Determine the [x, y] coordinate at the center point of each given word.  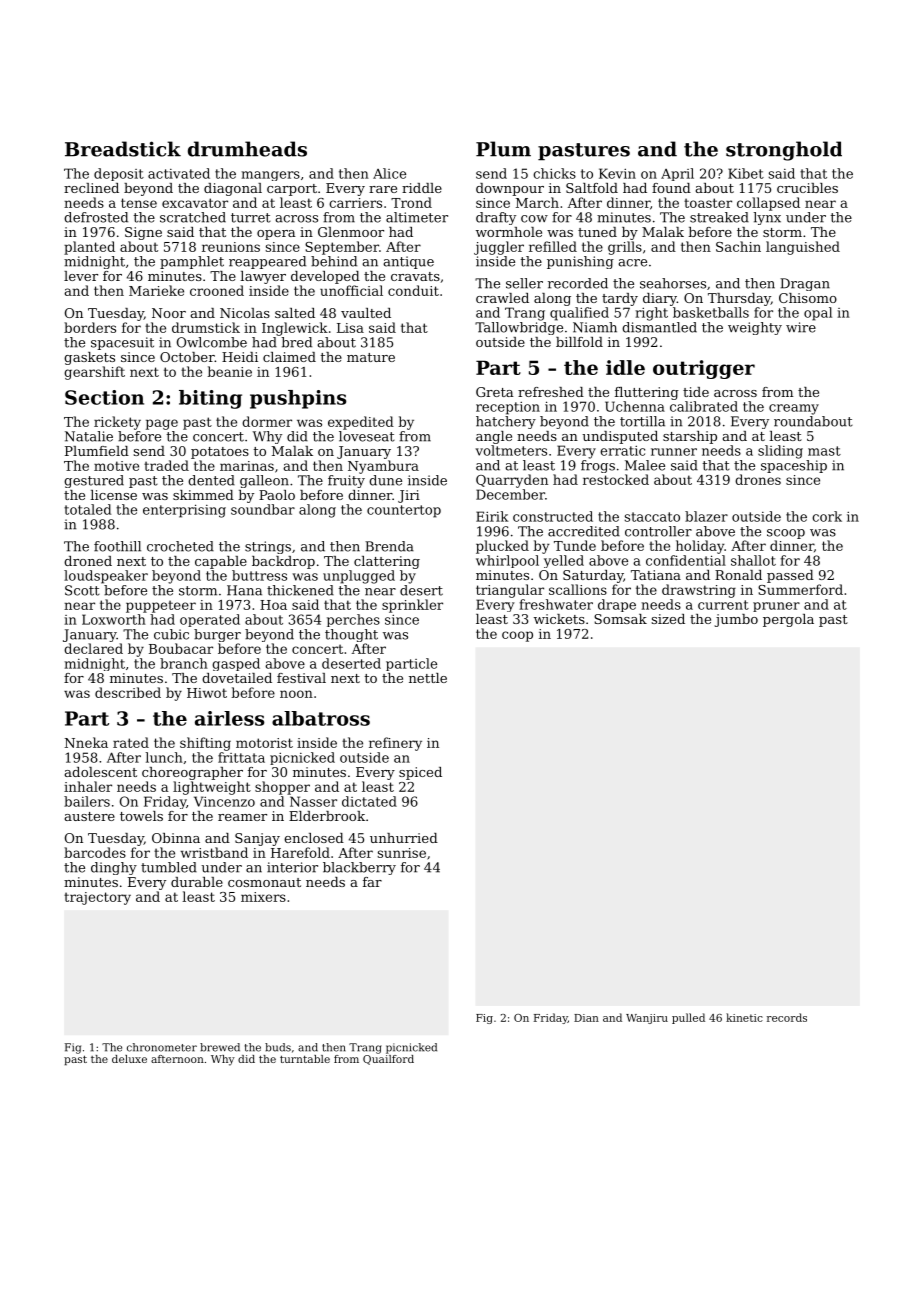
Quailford [388, 1060]
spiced [420, 773]
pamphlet [192, 262]
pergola [788, 620]
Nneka [86, 742]
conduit [413, 290]
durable [197, 882]
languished [803, 248]
